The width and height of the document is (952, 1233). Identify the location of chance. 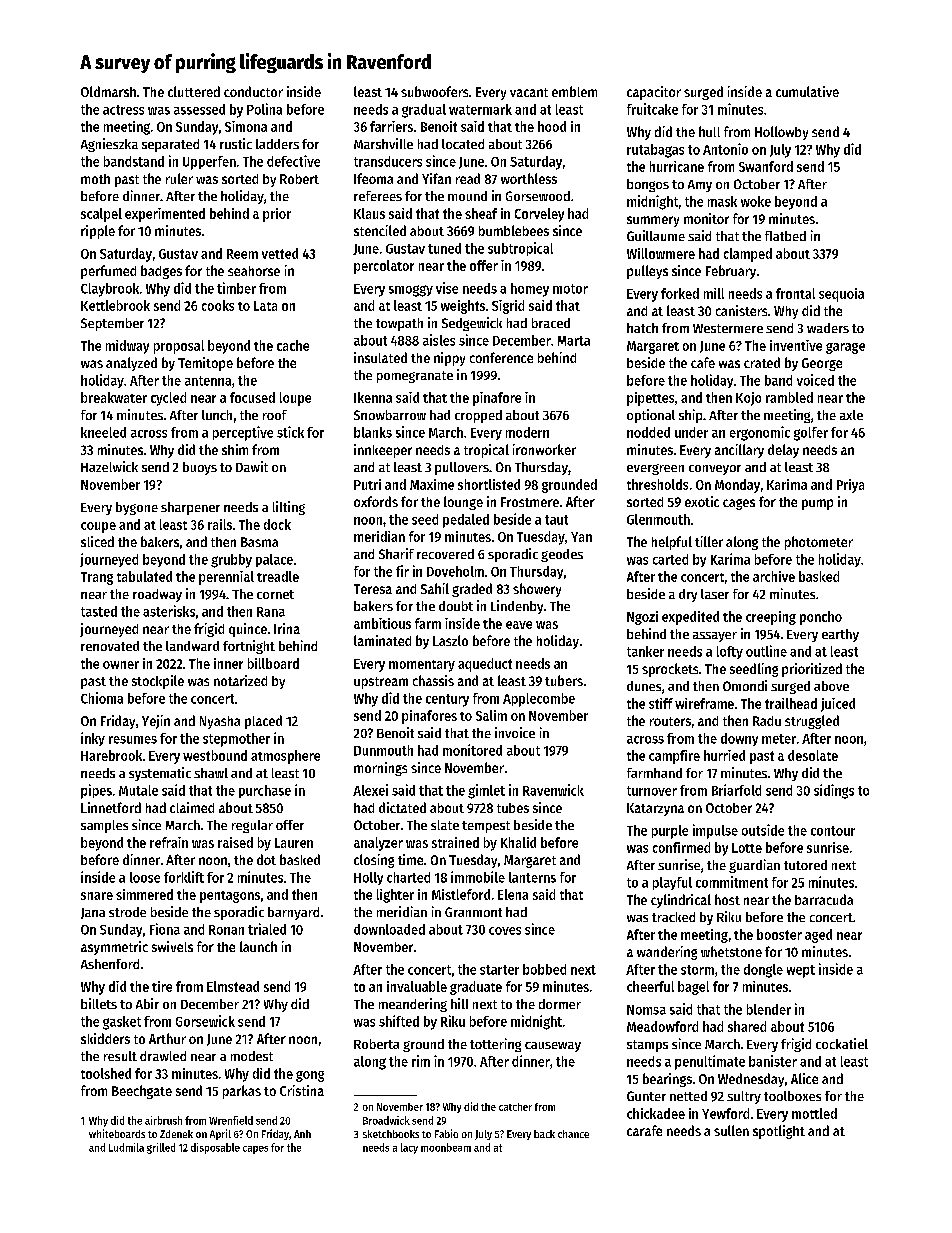
(573, 1134).
